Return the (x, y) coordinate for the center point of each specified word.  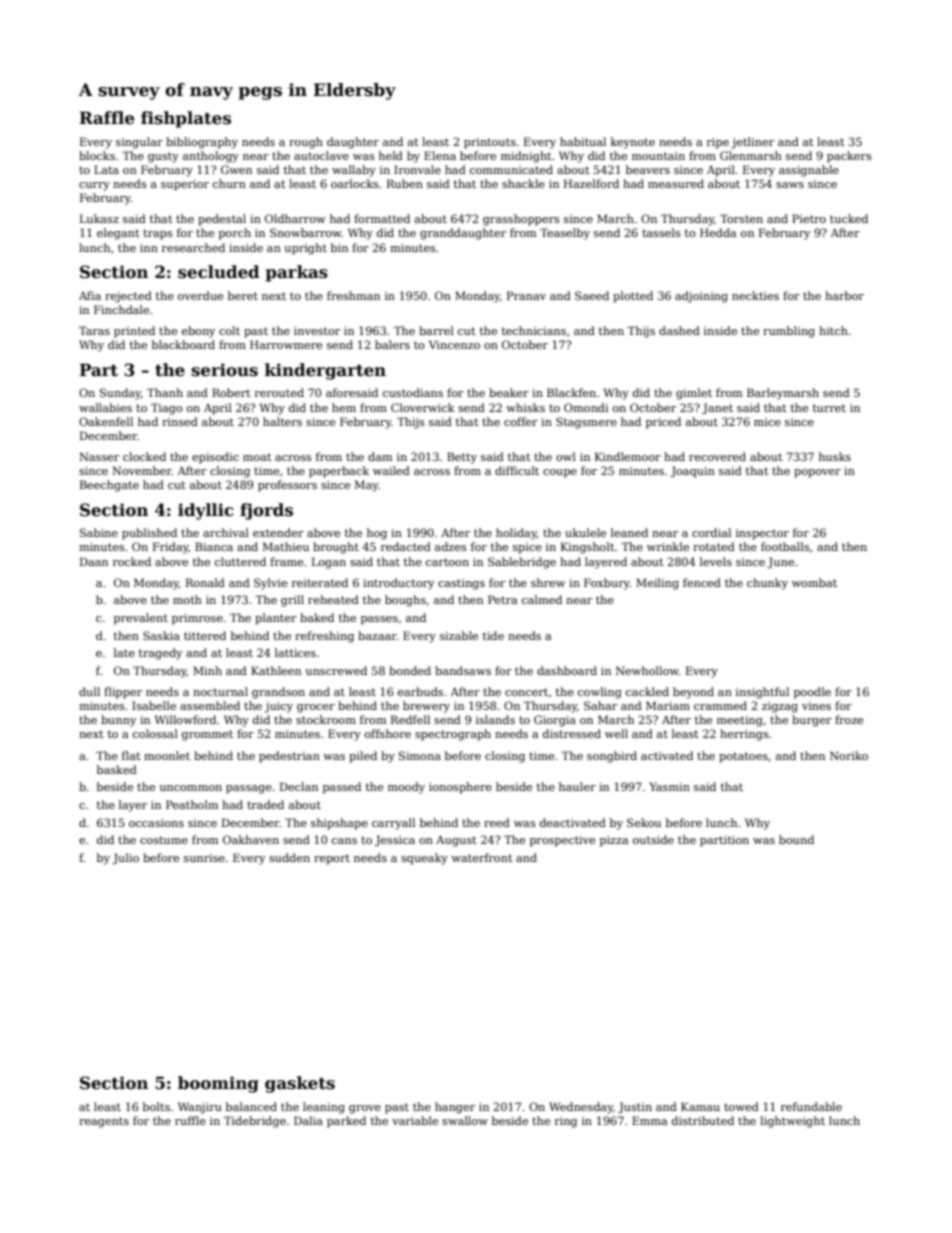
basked (117, 769)
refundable (811, 1106)
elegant (118, 234)
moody (406, 788)
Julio (125, 859)
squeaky (424, 859)
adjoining (701, 297)
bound (796, 839)
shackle (523, 183)
